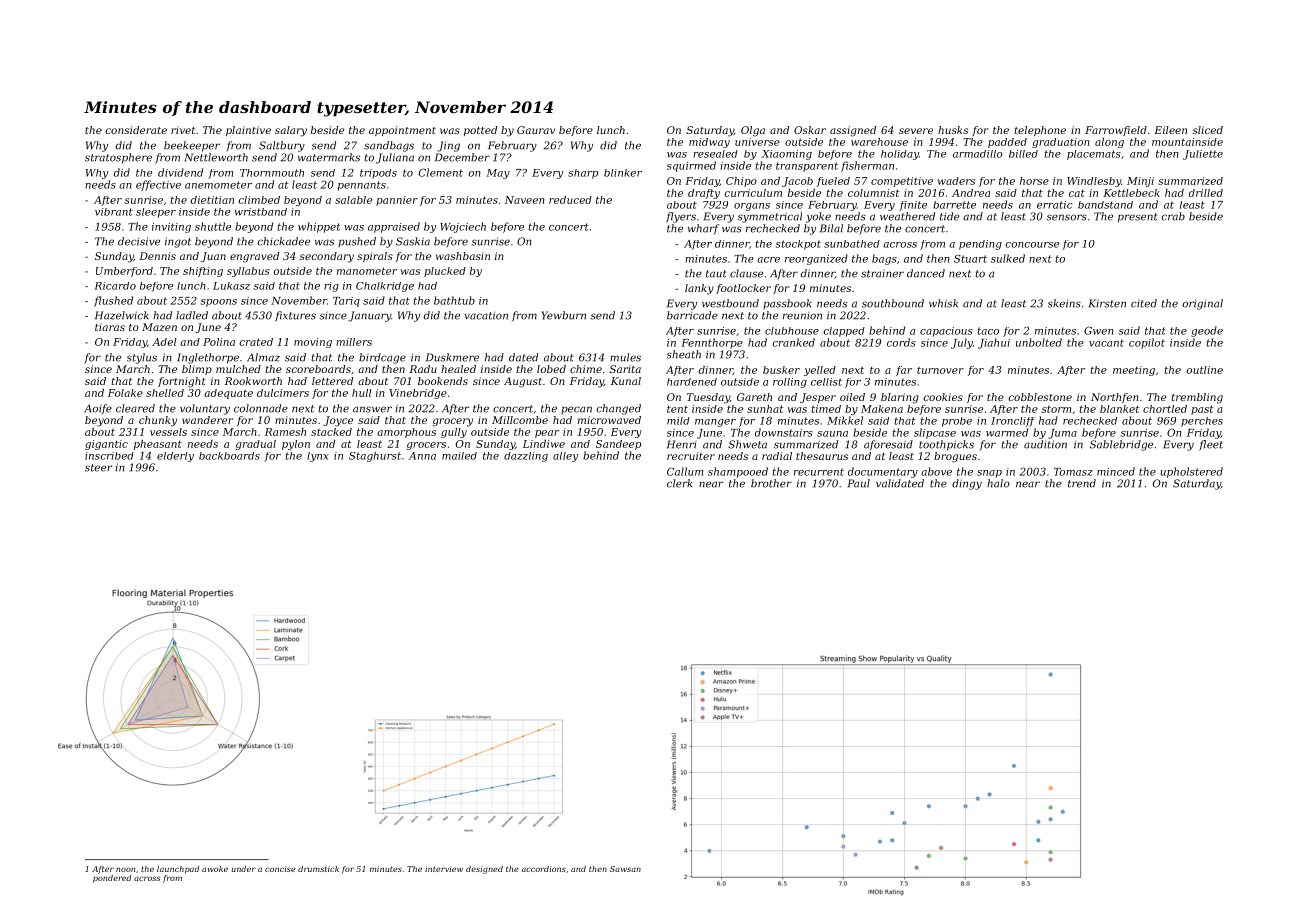 This image has width=1308, height=924. I want to click on whisk, so click(943, 303).
